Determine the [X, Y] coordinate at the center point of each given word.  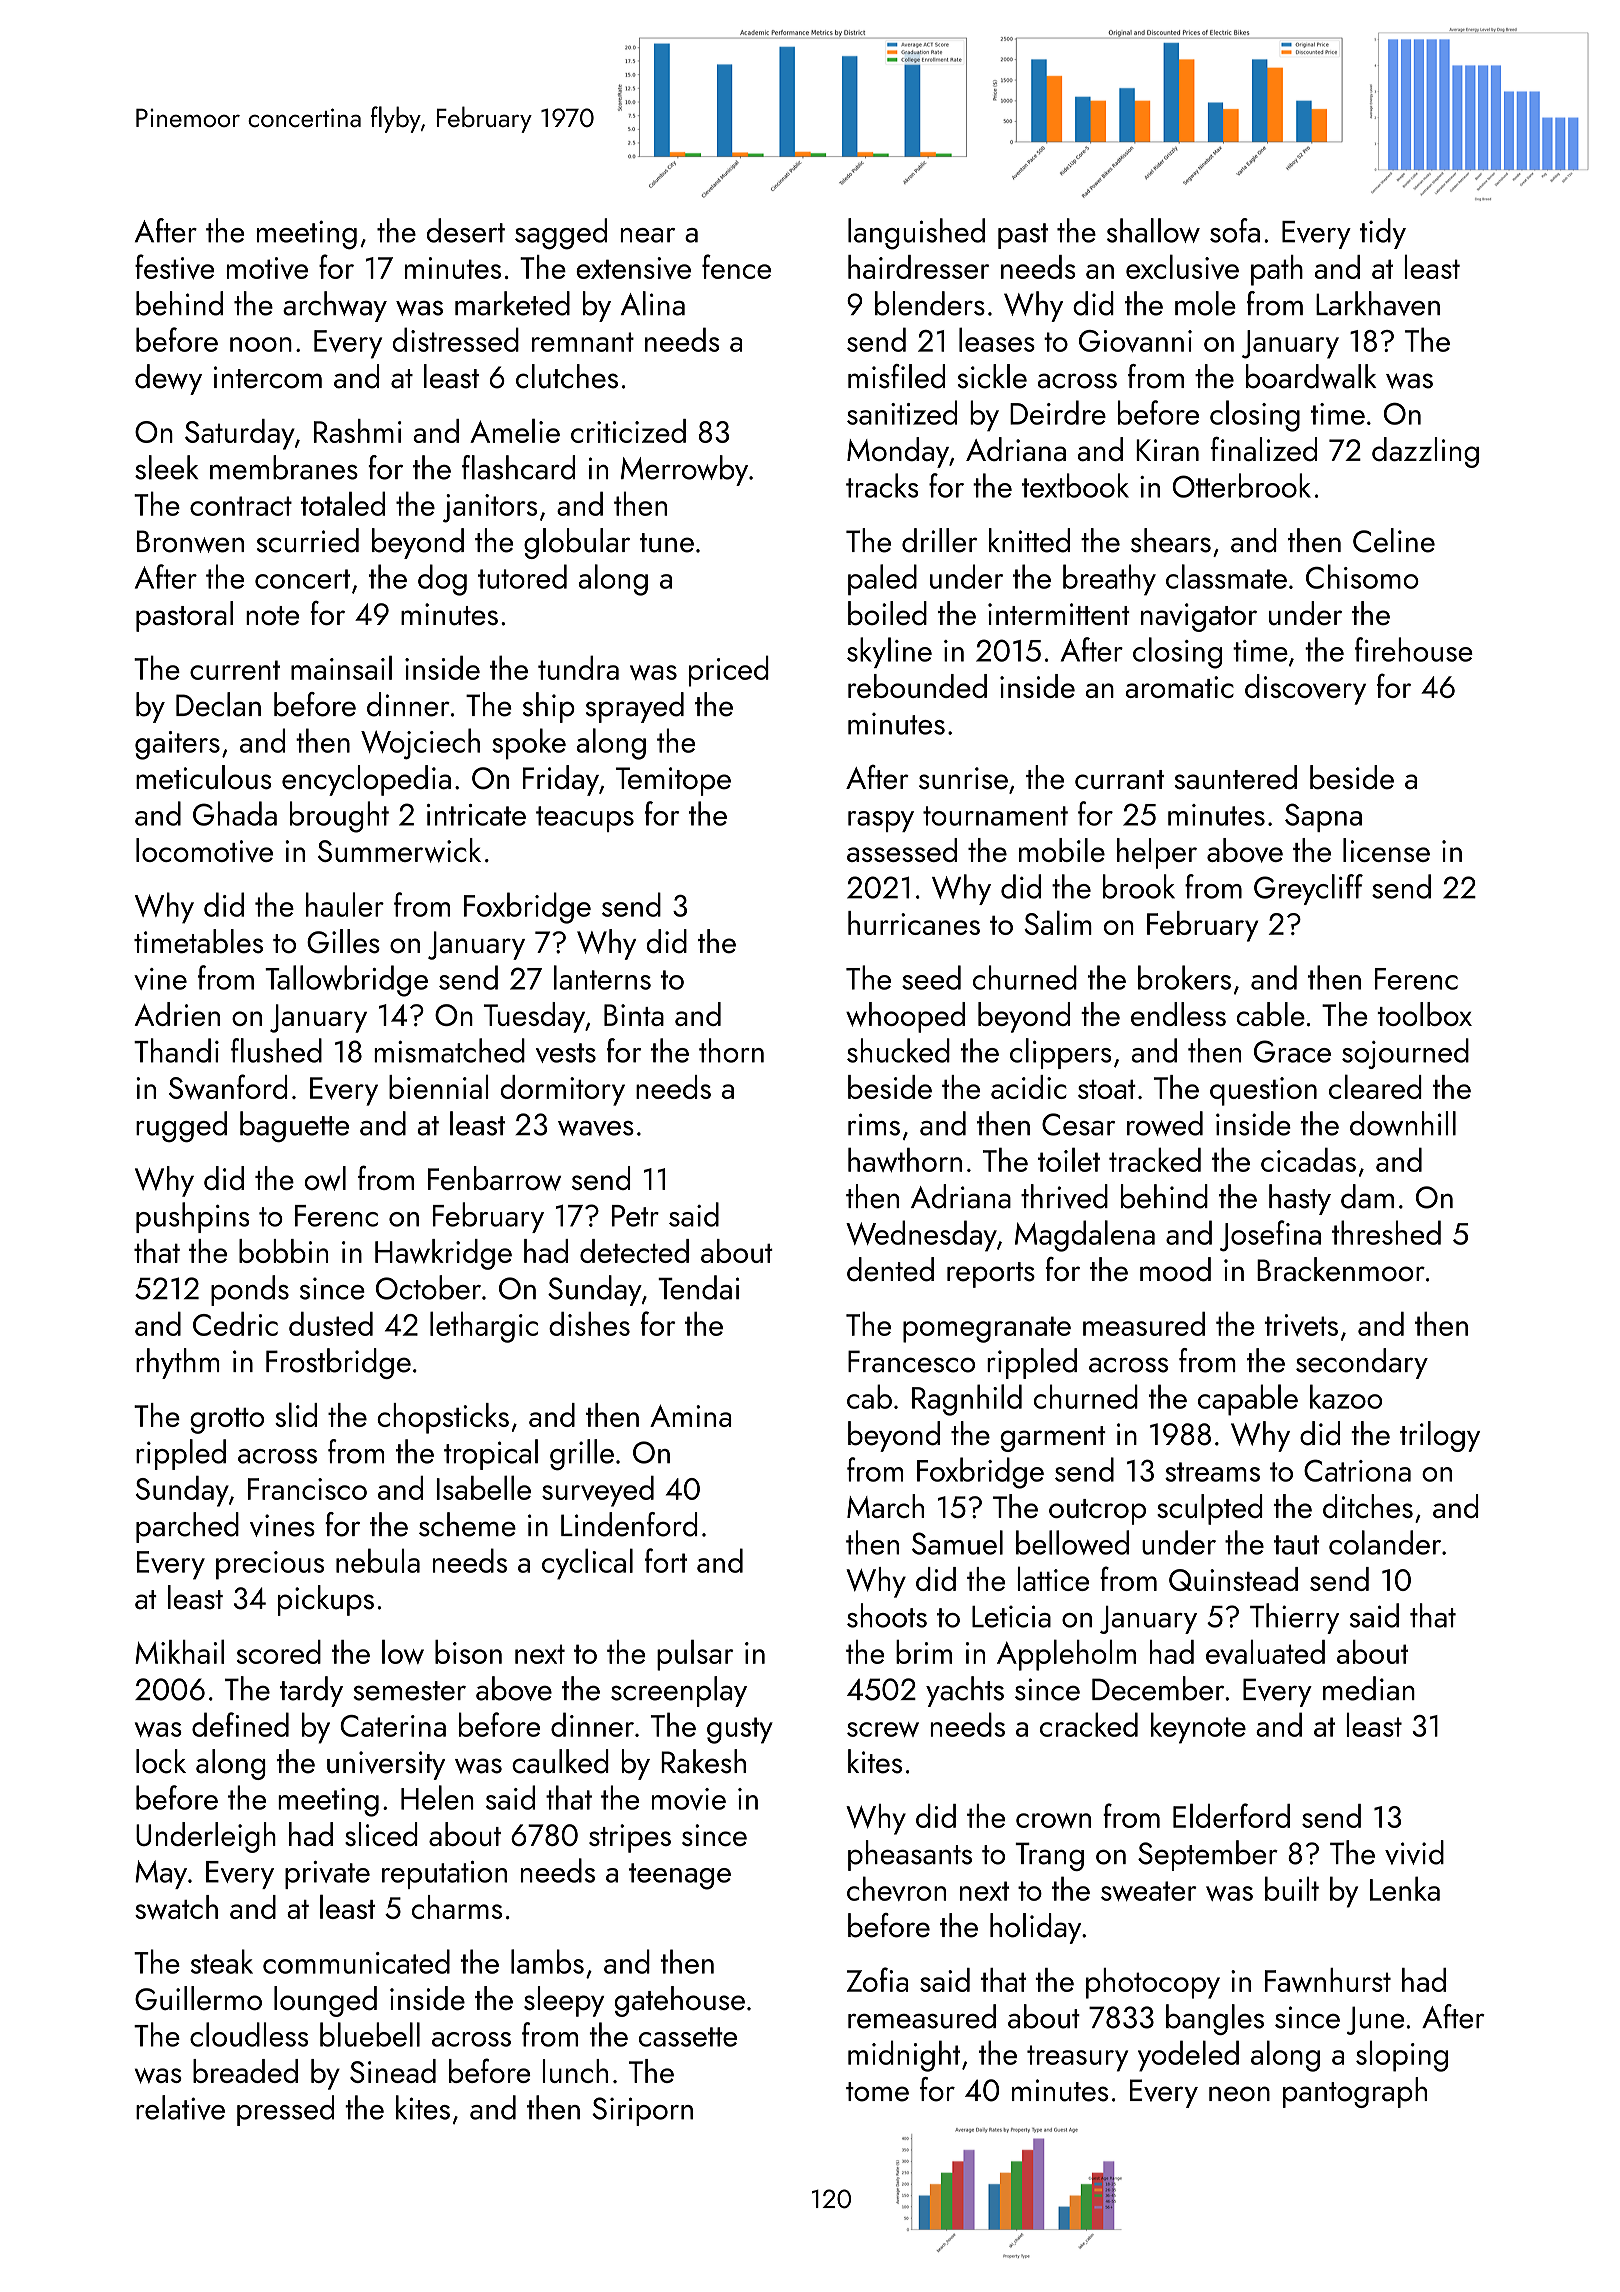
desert [466, 230]
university [386, 1765]
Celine [1394, 540]
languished [916, 234]
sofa [1235, 230]
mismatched [449, 1050]
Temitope [673, 781]
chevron [896, 1888]
